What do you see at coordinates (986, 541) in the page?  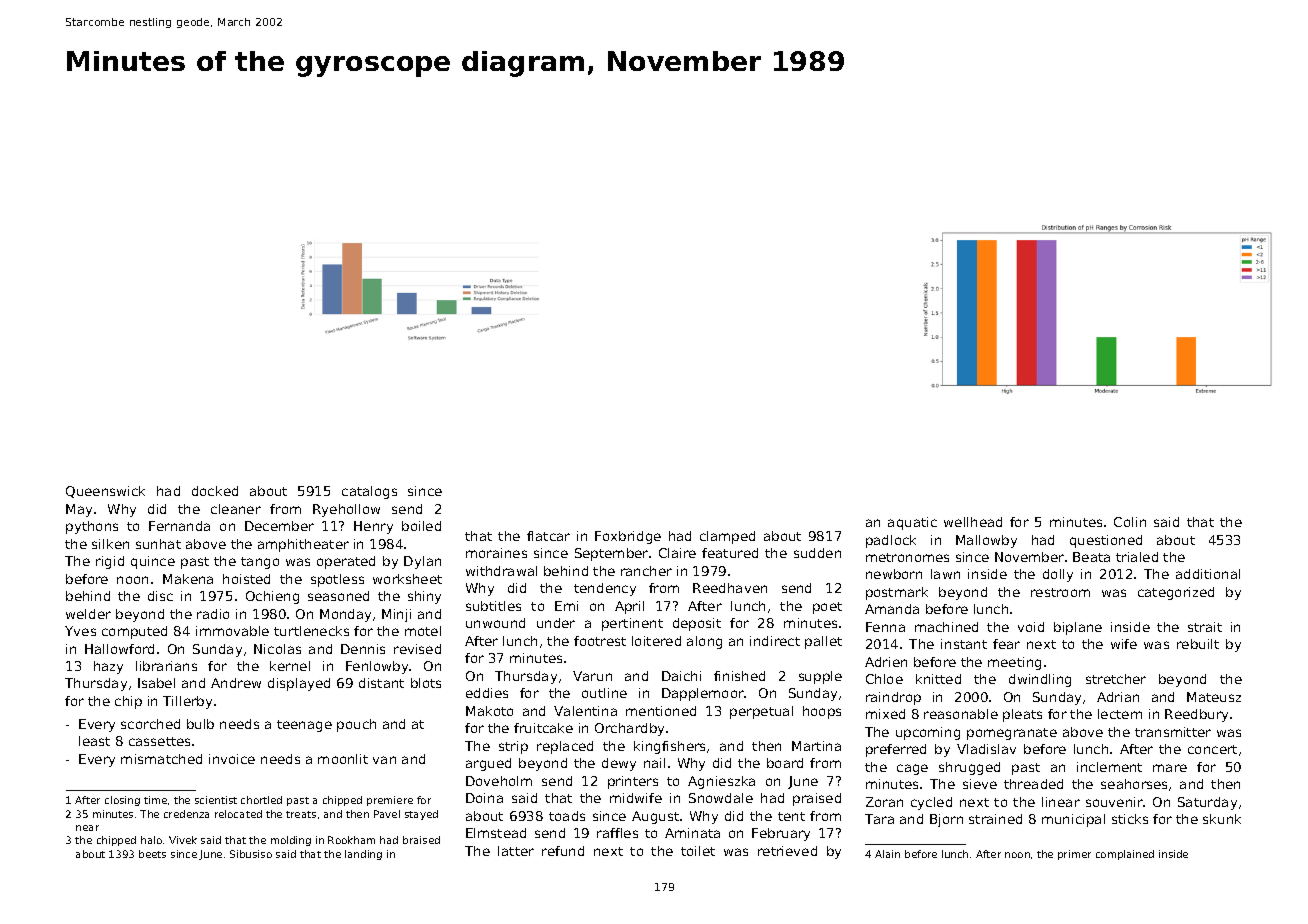 I see `Mallowby` at bounding box center [986, 541].
